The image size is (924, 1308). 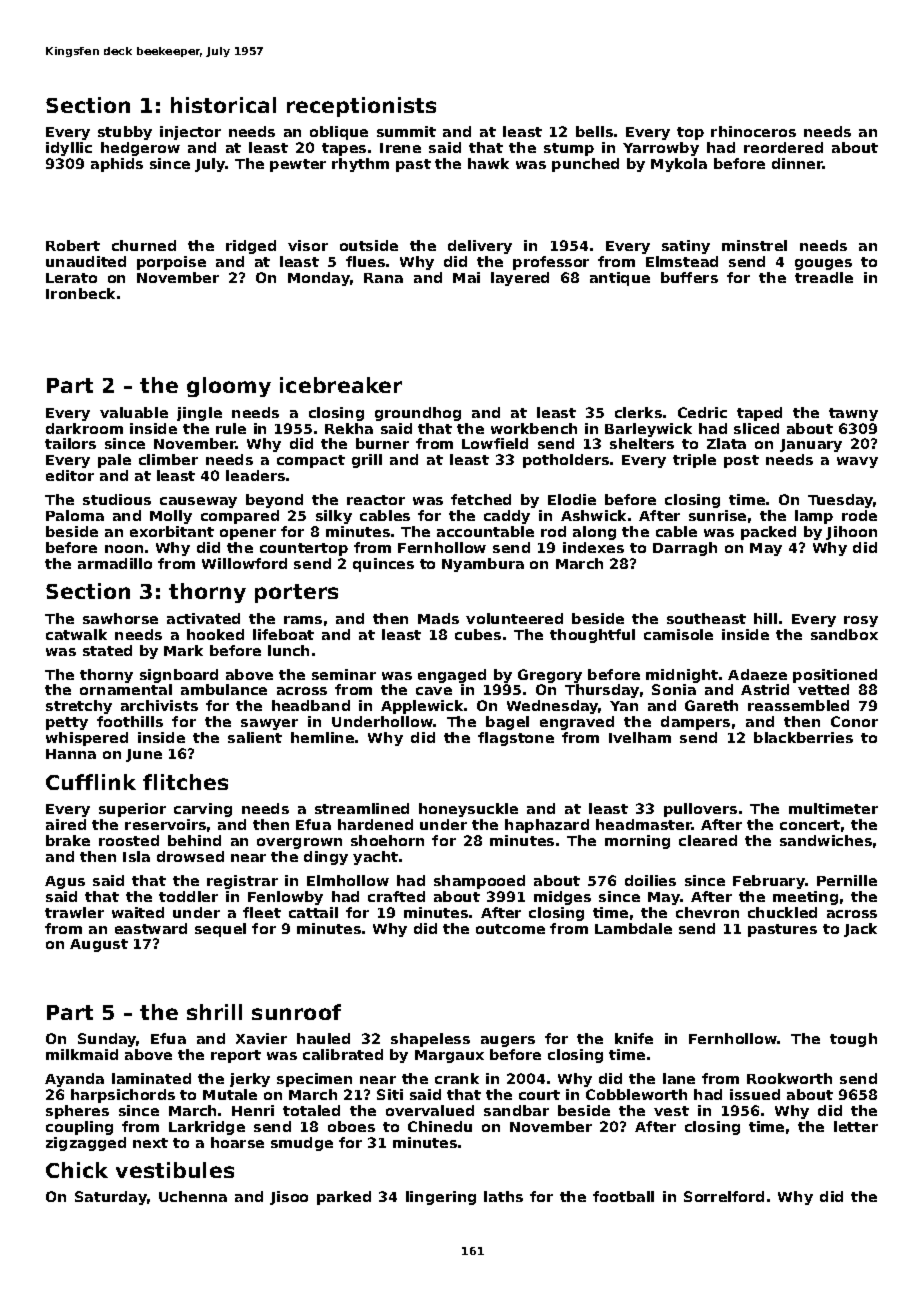 I want to click on haphazard, so click(x=547, y=826).
